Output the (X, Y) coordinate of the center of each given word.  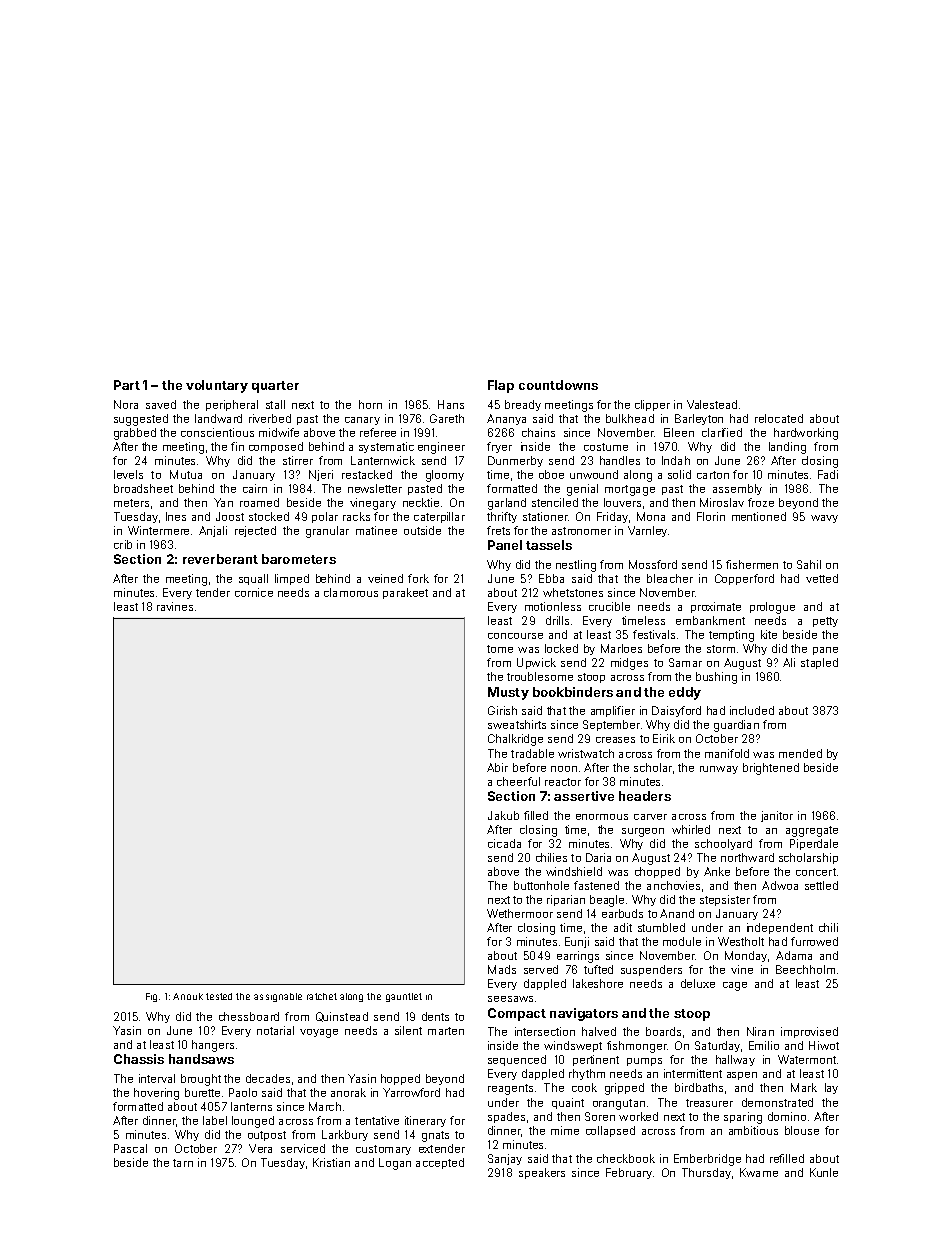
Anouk (188, 996)
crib (123, 544)
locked (561, 648)
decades (268, 1078)
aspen (742, 1076)
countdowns (558, 385)
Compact (517, 1014)
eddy (685, 693)
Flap (501, 386)
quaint (568, 1103)
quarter (275, 387)
